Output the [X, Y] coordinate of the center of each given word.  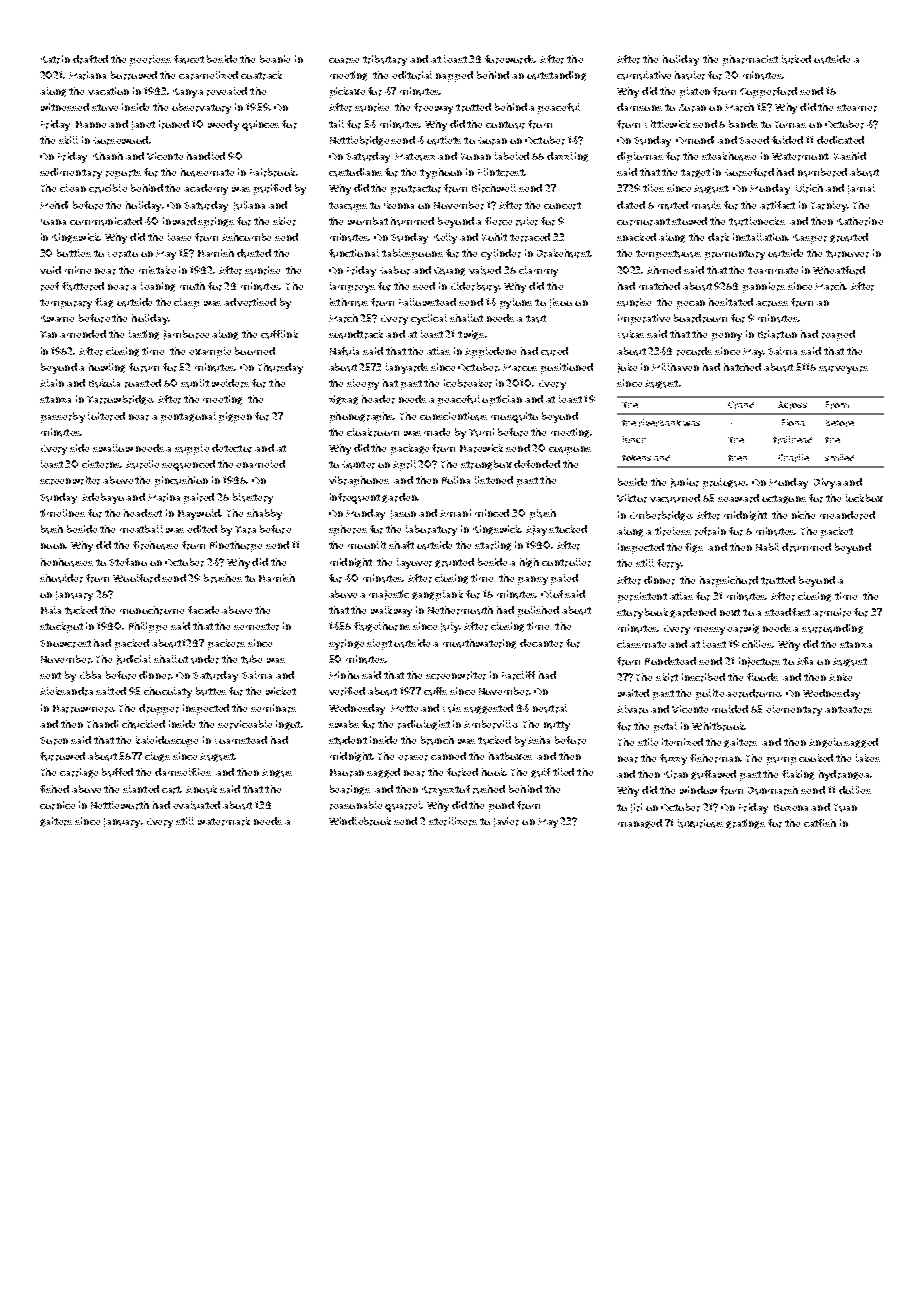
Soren [54, 741]
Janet [143, 125]
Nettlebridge [359, 141]
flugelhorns [382, 627]
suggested [488, 709]
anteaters [848, 710]
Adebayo [103, 498]
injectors [759, 662]
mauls [706, 205]
